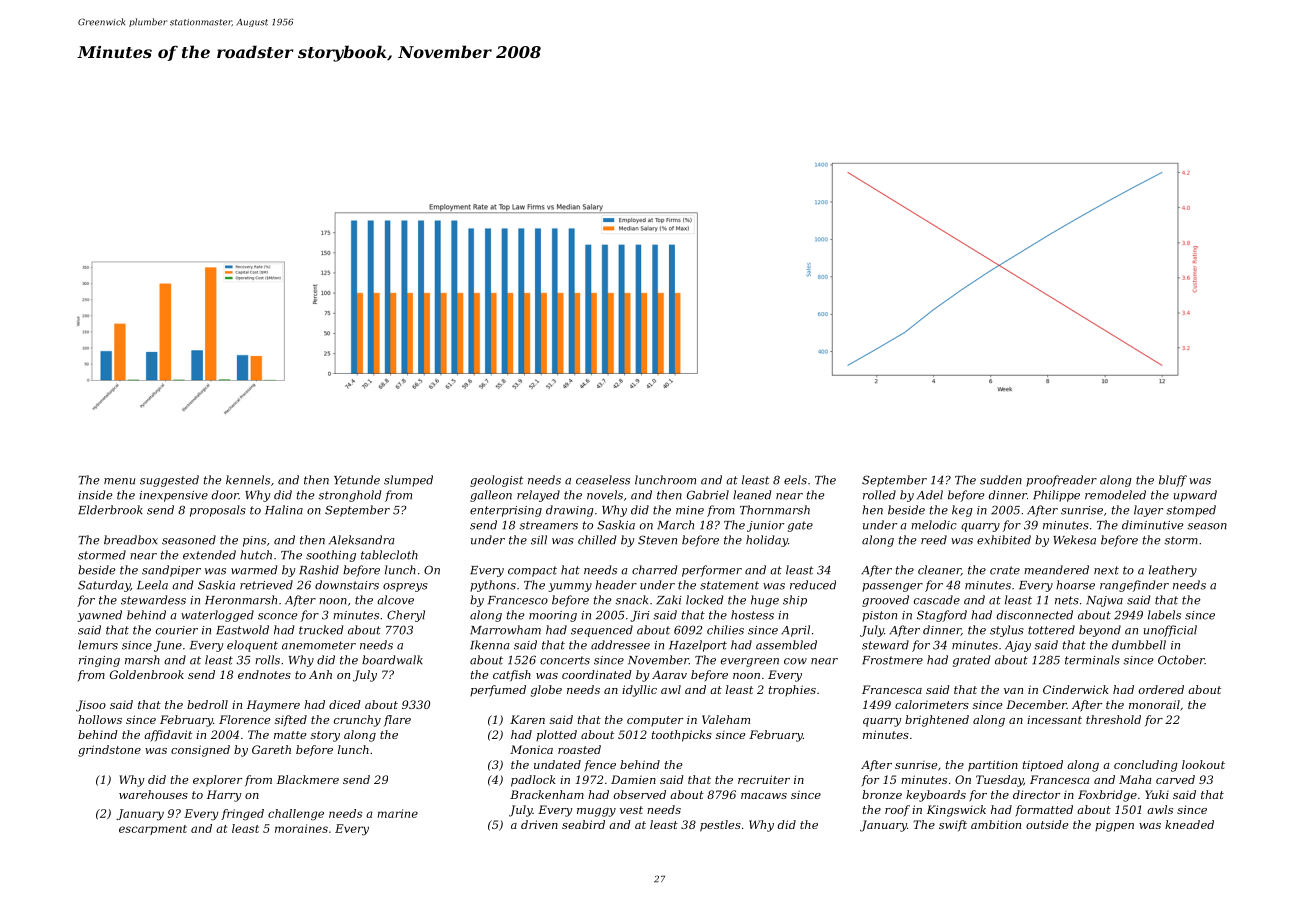 The width and height of the document is (1308, 924). Describe the element at coordinates (119, 481) in the document. I see `menu` at that location.
